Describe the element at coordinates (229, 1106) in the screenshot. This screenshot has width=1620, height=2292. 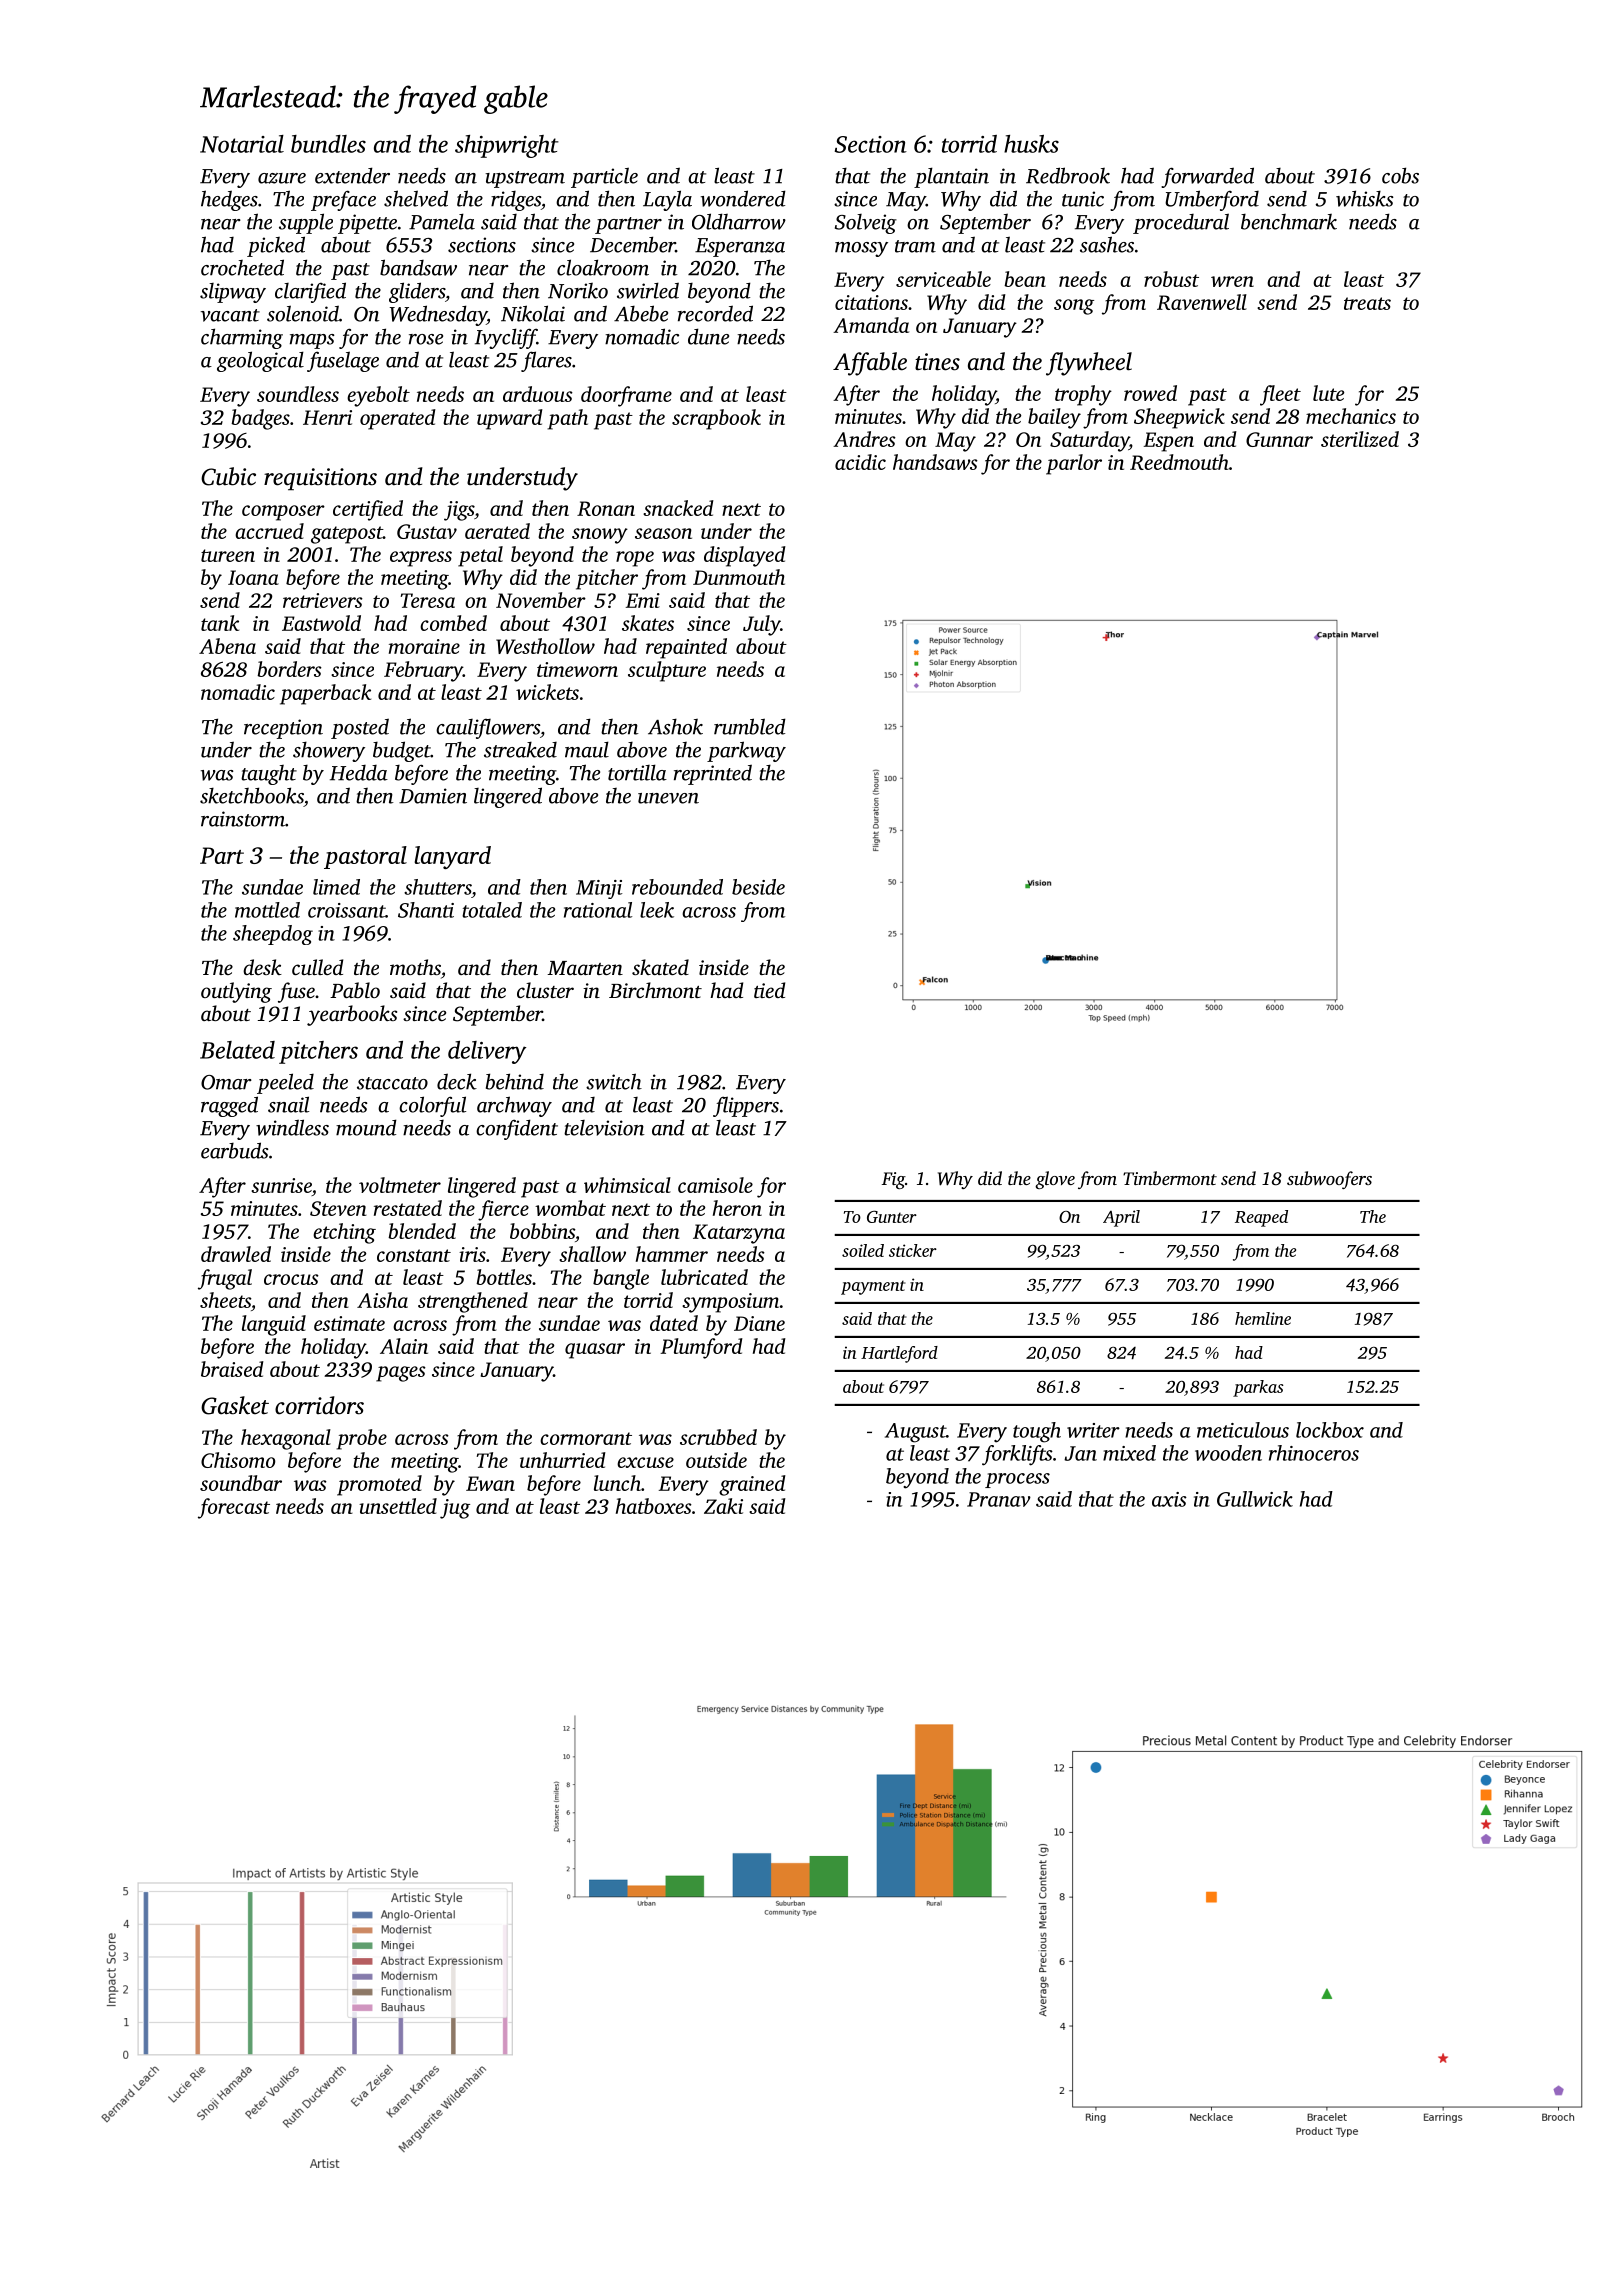
I see `ragged` at that location.
